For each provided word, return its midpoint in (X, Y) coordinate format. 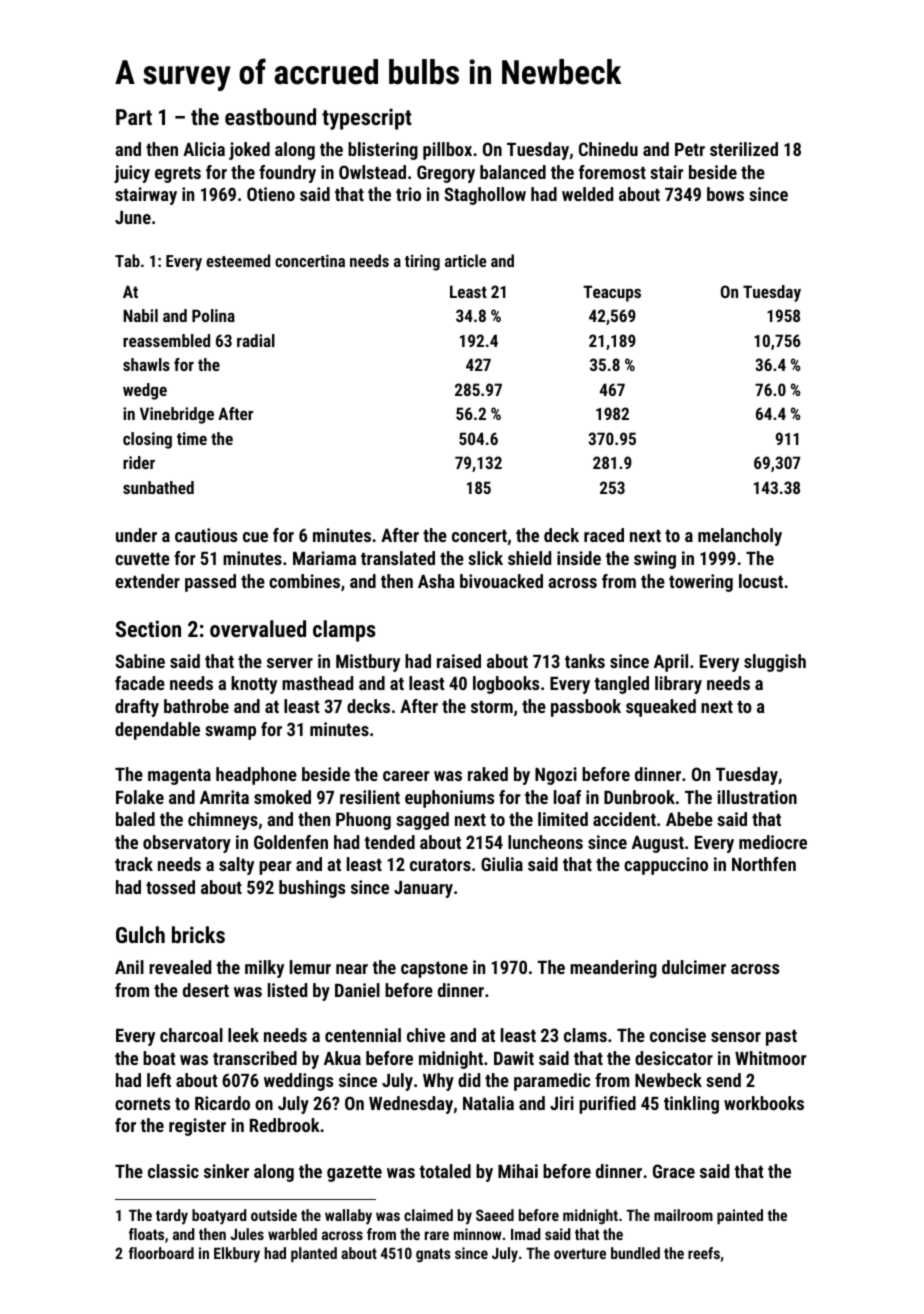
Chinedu (608, 149)
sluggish (775, 663)
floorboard (161, 1253)
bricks (198, 934)
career (406, 776)
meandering (613, 969)
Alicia (204, 149)
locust (761, 581)
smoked (282, 797)
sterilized (744, 149)
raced (604, 535)
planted (314, 1254)
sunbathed (158, 487)
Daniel (357, 990)
